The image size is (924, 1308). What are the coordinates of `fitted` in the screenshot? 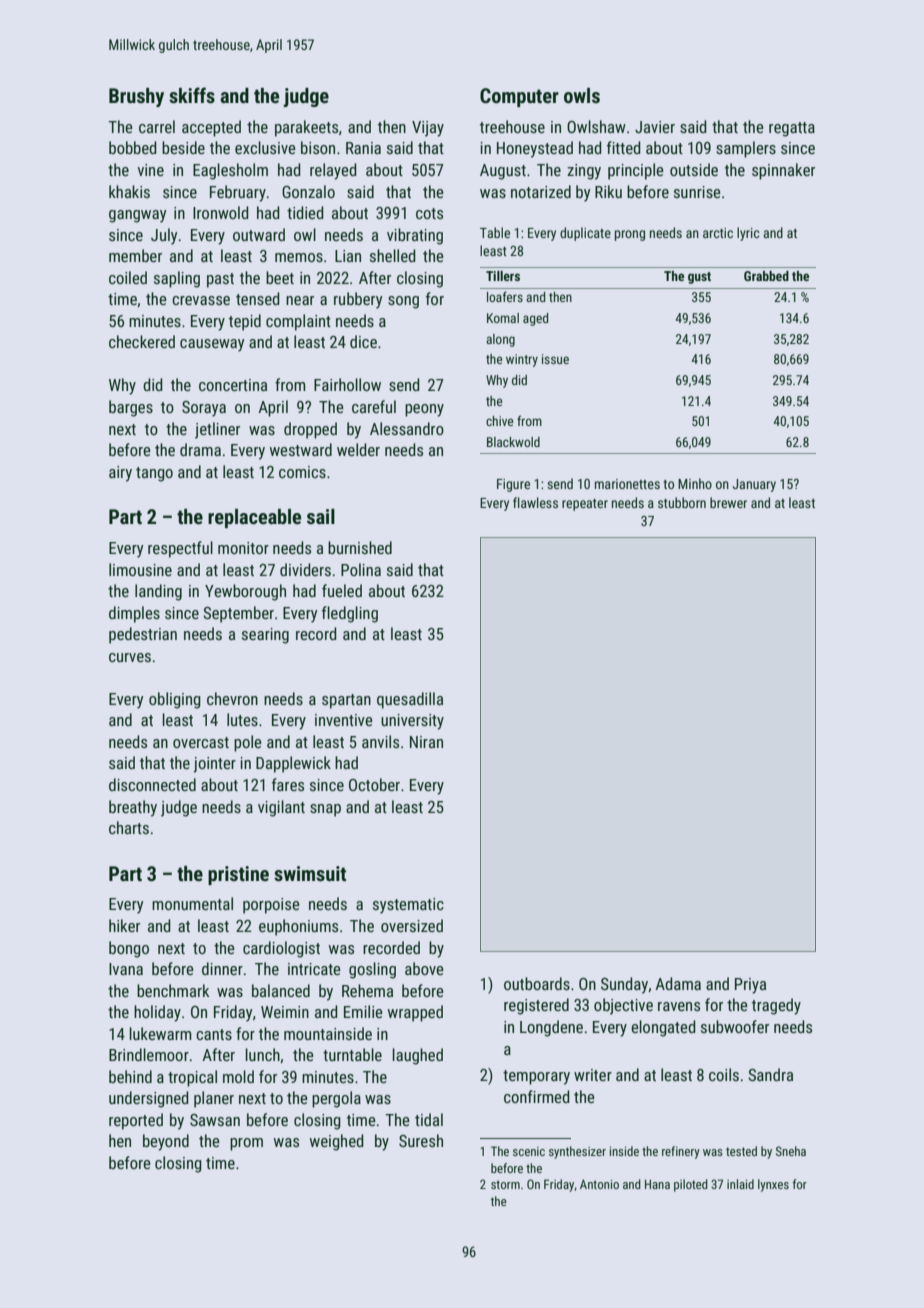 It's located at (623, 147).
